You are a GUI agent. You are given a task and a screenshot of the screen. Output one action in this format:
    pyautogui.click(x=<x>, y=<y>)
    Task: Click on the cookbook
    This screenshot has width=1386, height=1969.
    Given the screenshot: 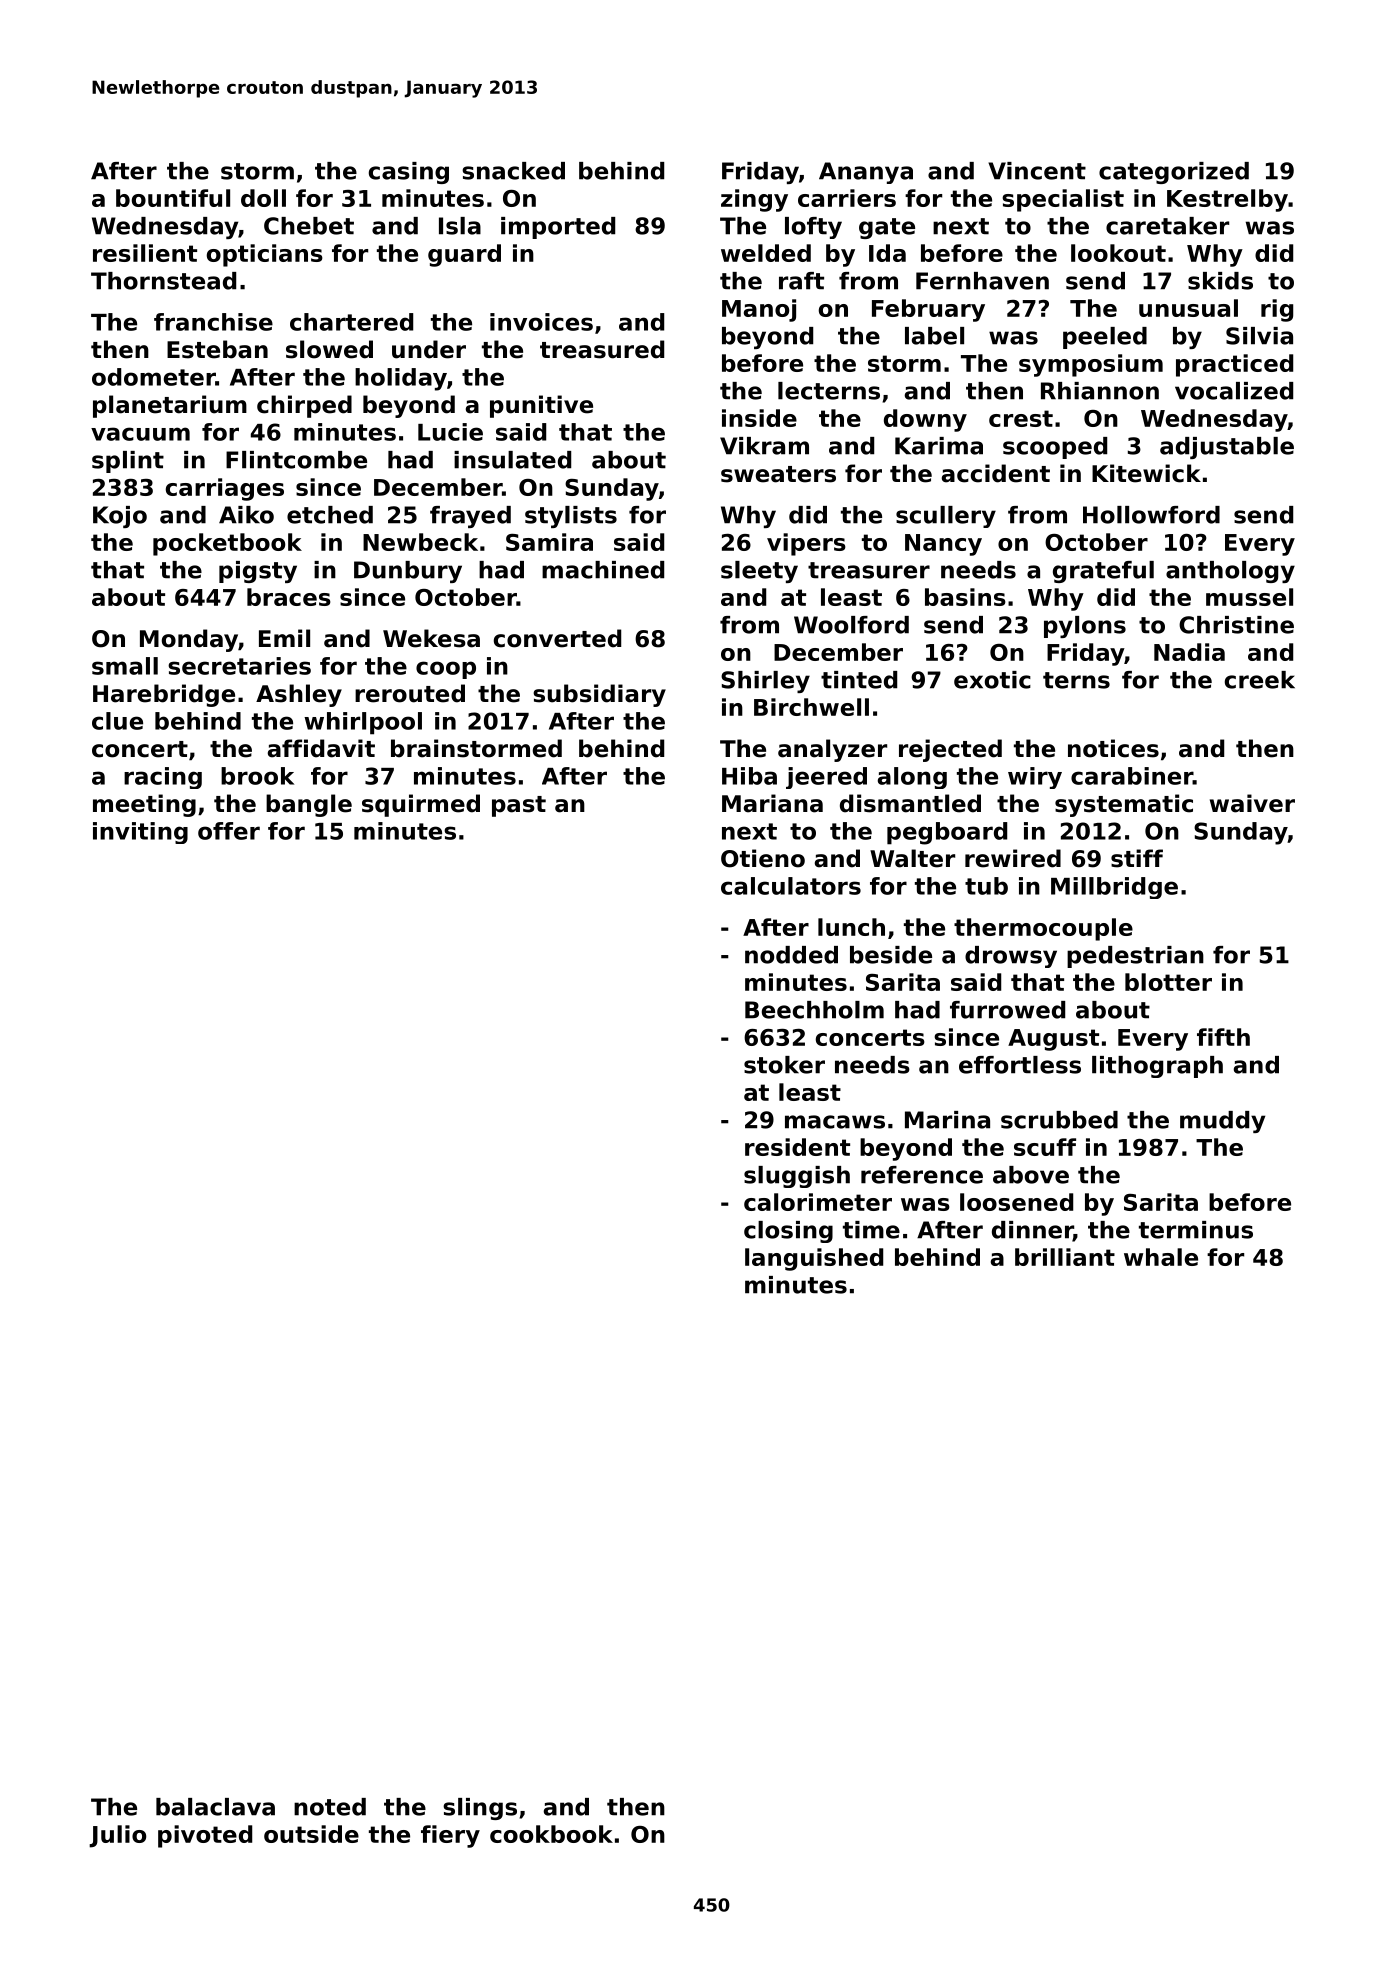 What is the action you would take?
    pyautogui.click(x=551, y=1834)
